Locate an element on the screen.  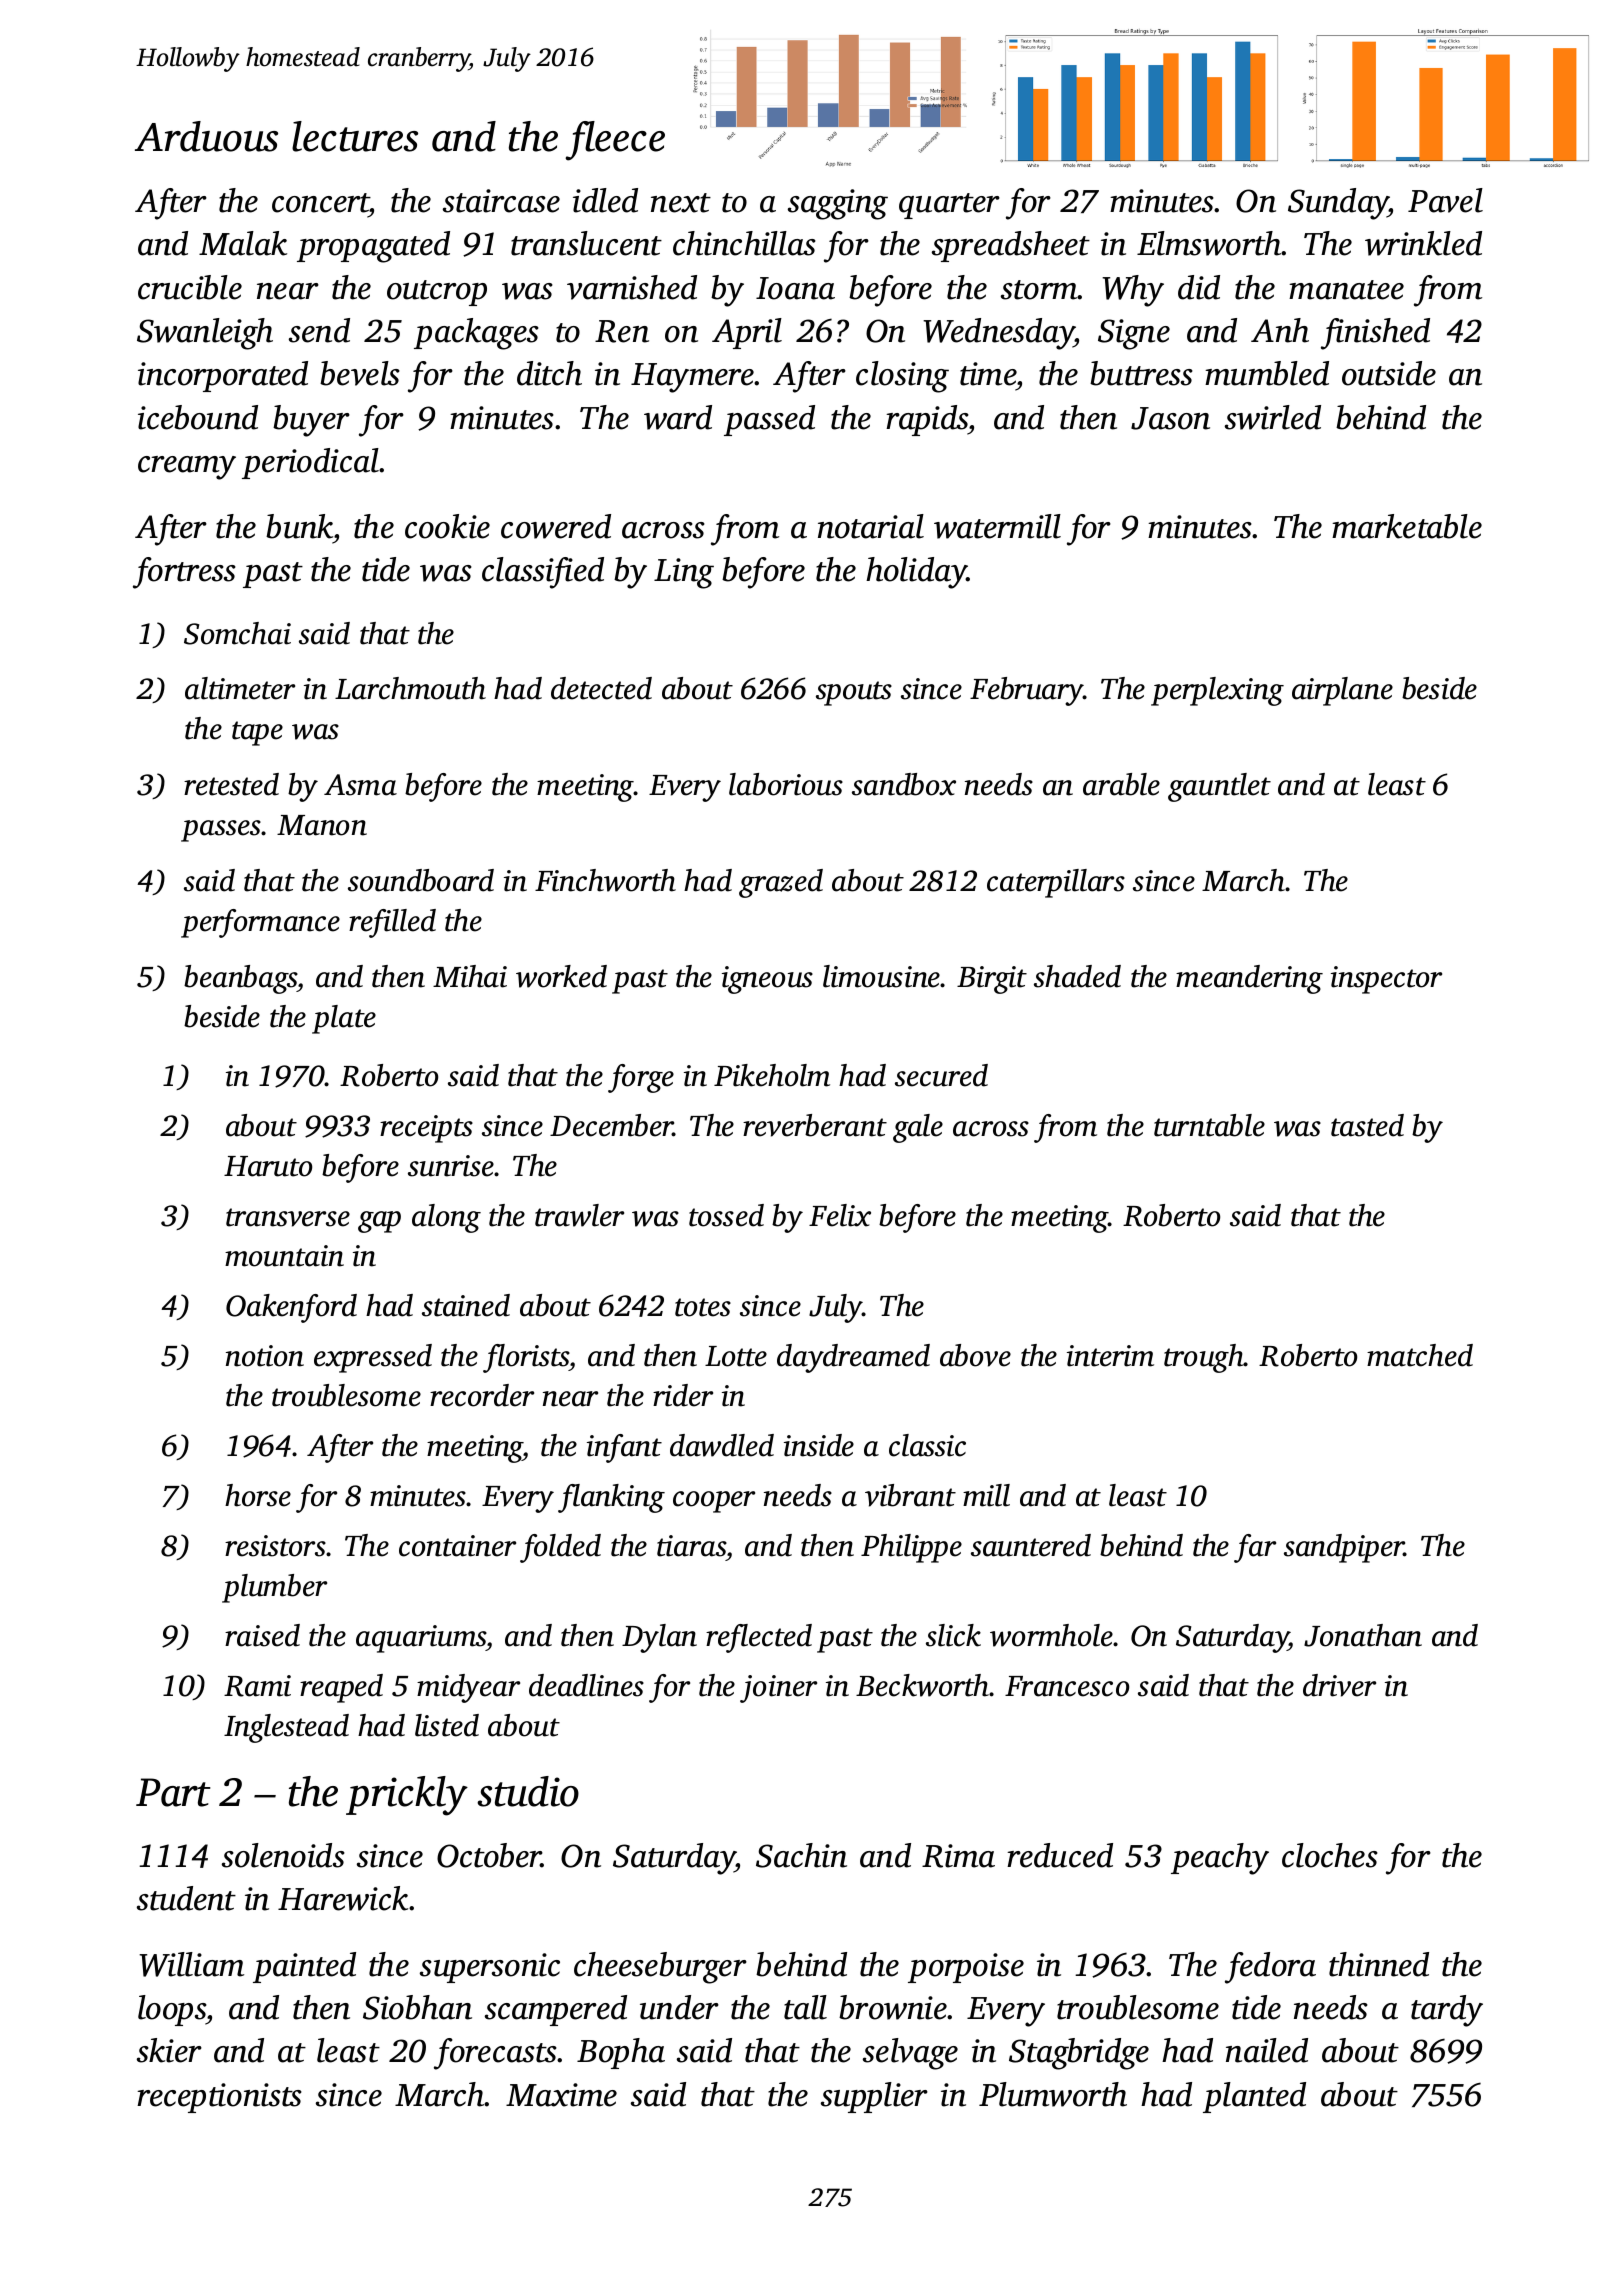
wormhole is located at coordinates (1051, 1635).
